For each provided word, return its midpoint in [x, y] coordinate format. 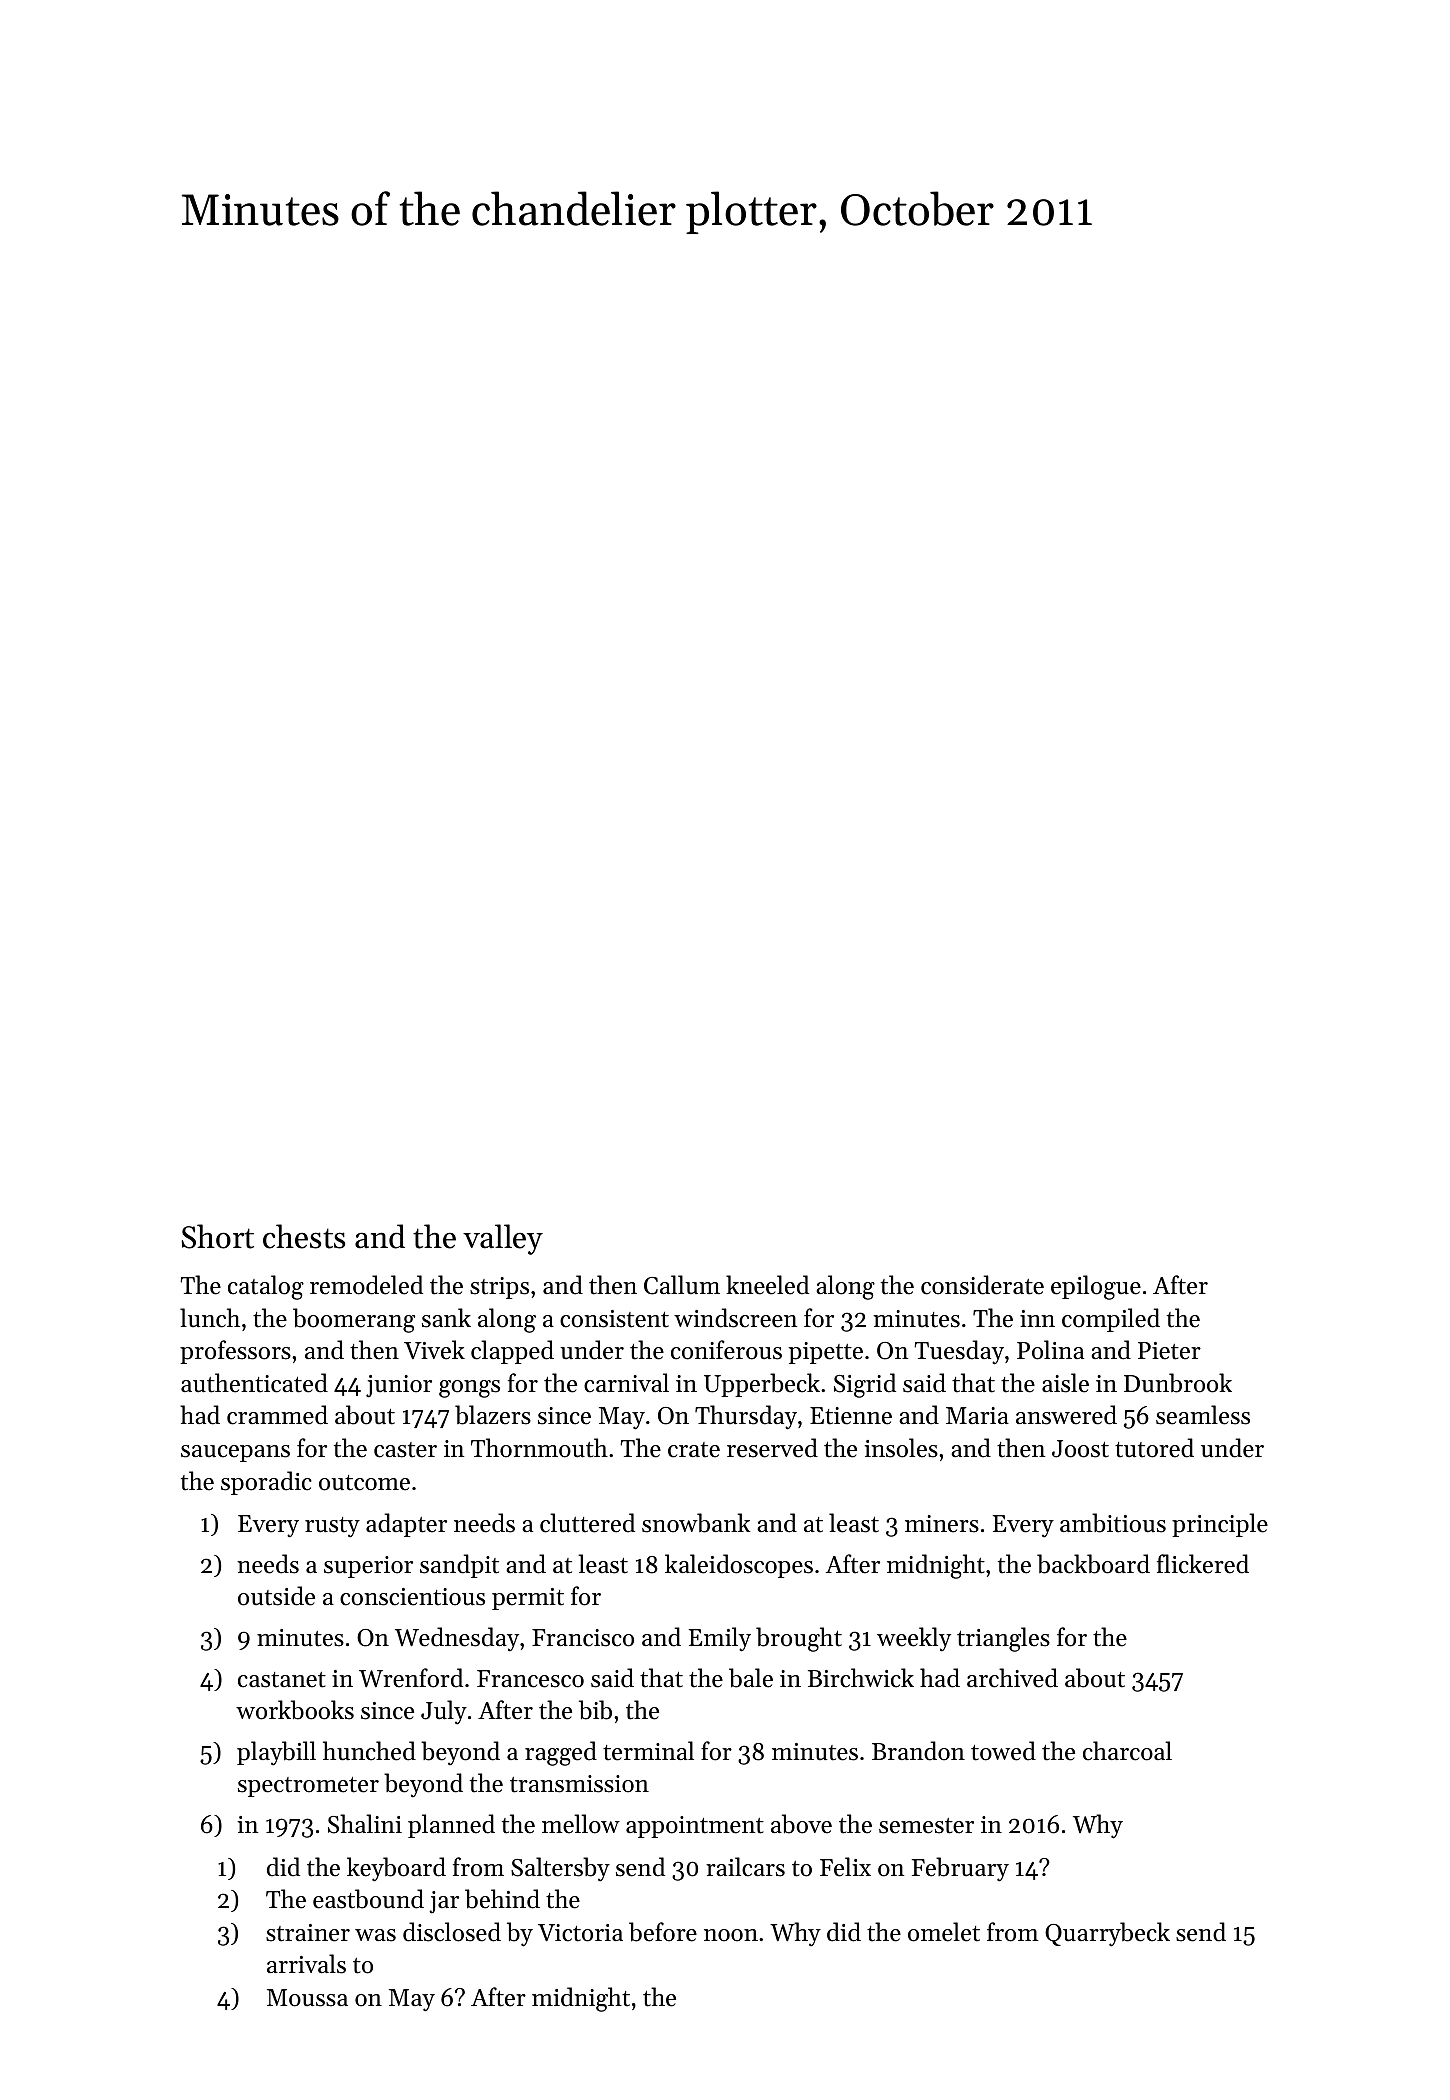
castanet [282, 1680]
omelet [944, 1932]
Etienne [851, 1416]
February [960, 1869]
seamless [1203, 1415]
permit [528, 1599]
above [801, 1824]
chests [304, 1236]
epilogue [1096, 1287]
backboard [1093, 1564]
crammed [277, 1415]
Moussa [307, 1998]
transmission [579, 1784]
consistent [614, 1319]
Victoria [580, 1933]
